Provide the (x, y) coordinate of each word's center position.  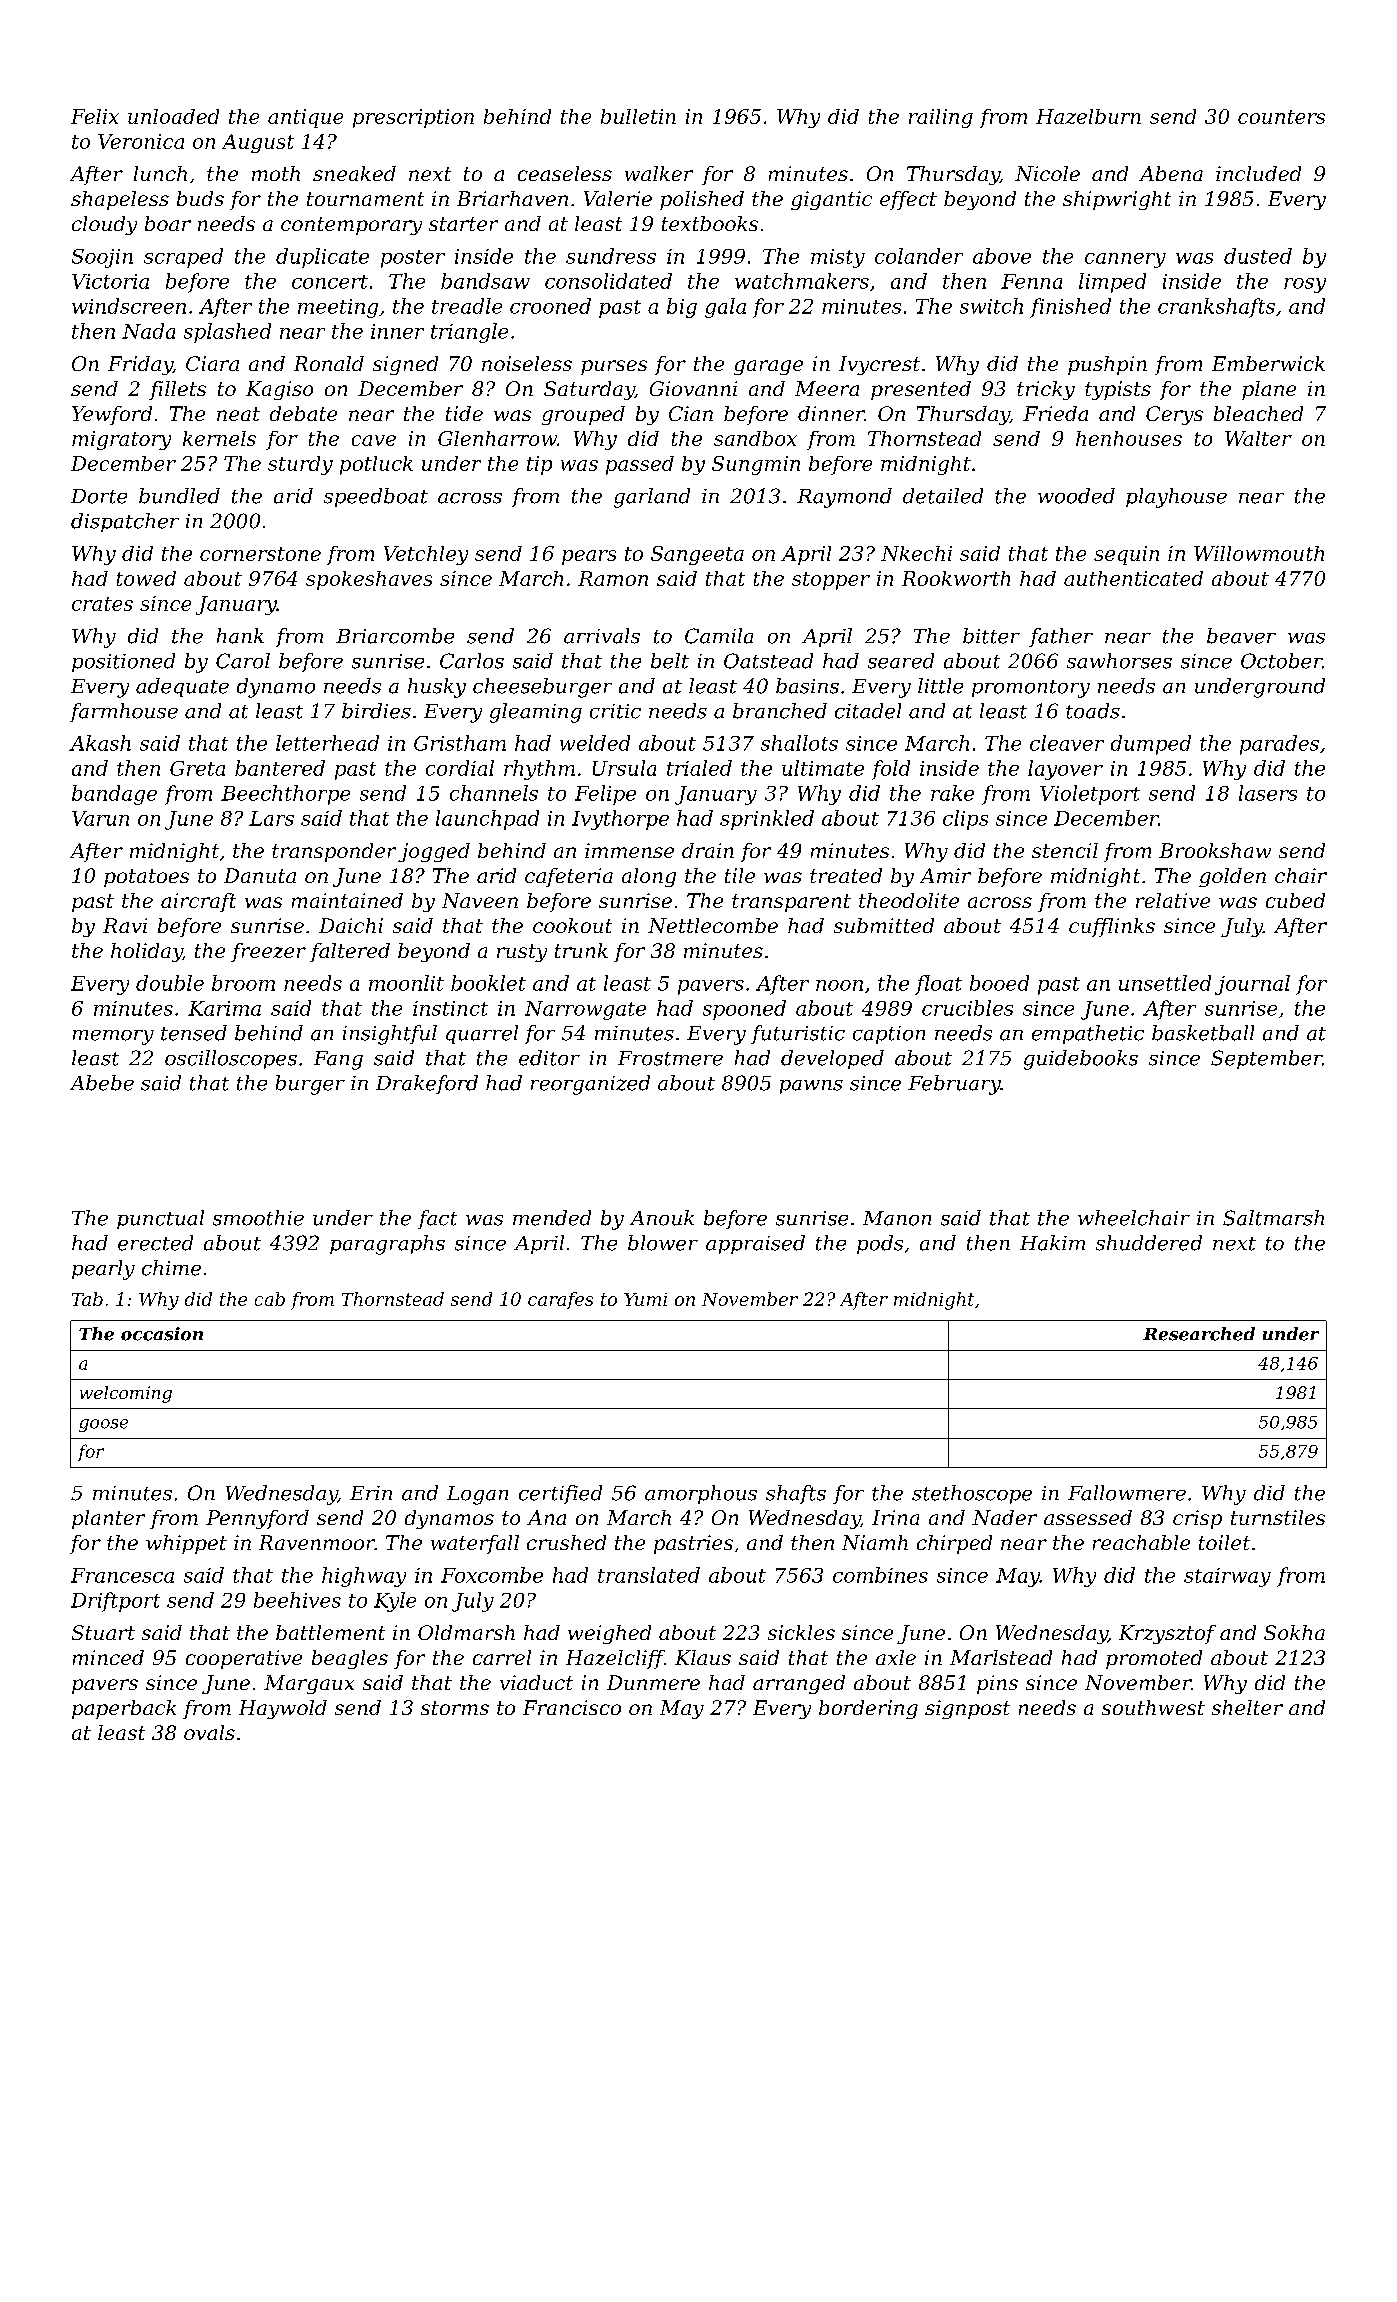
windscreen (129, 306)
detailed (943, 496)
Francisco (572, 1707)
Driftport (115, 1602)
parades (1279, 745)
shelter (1247, 1707)
